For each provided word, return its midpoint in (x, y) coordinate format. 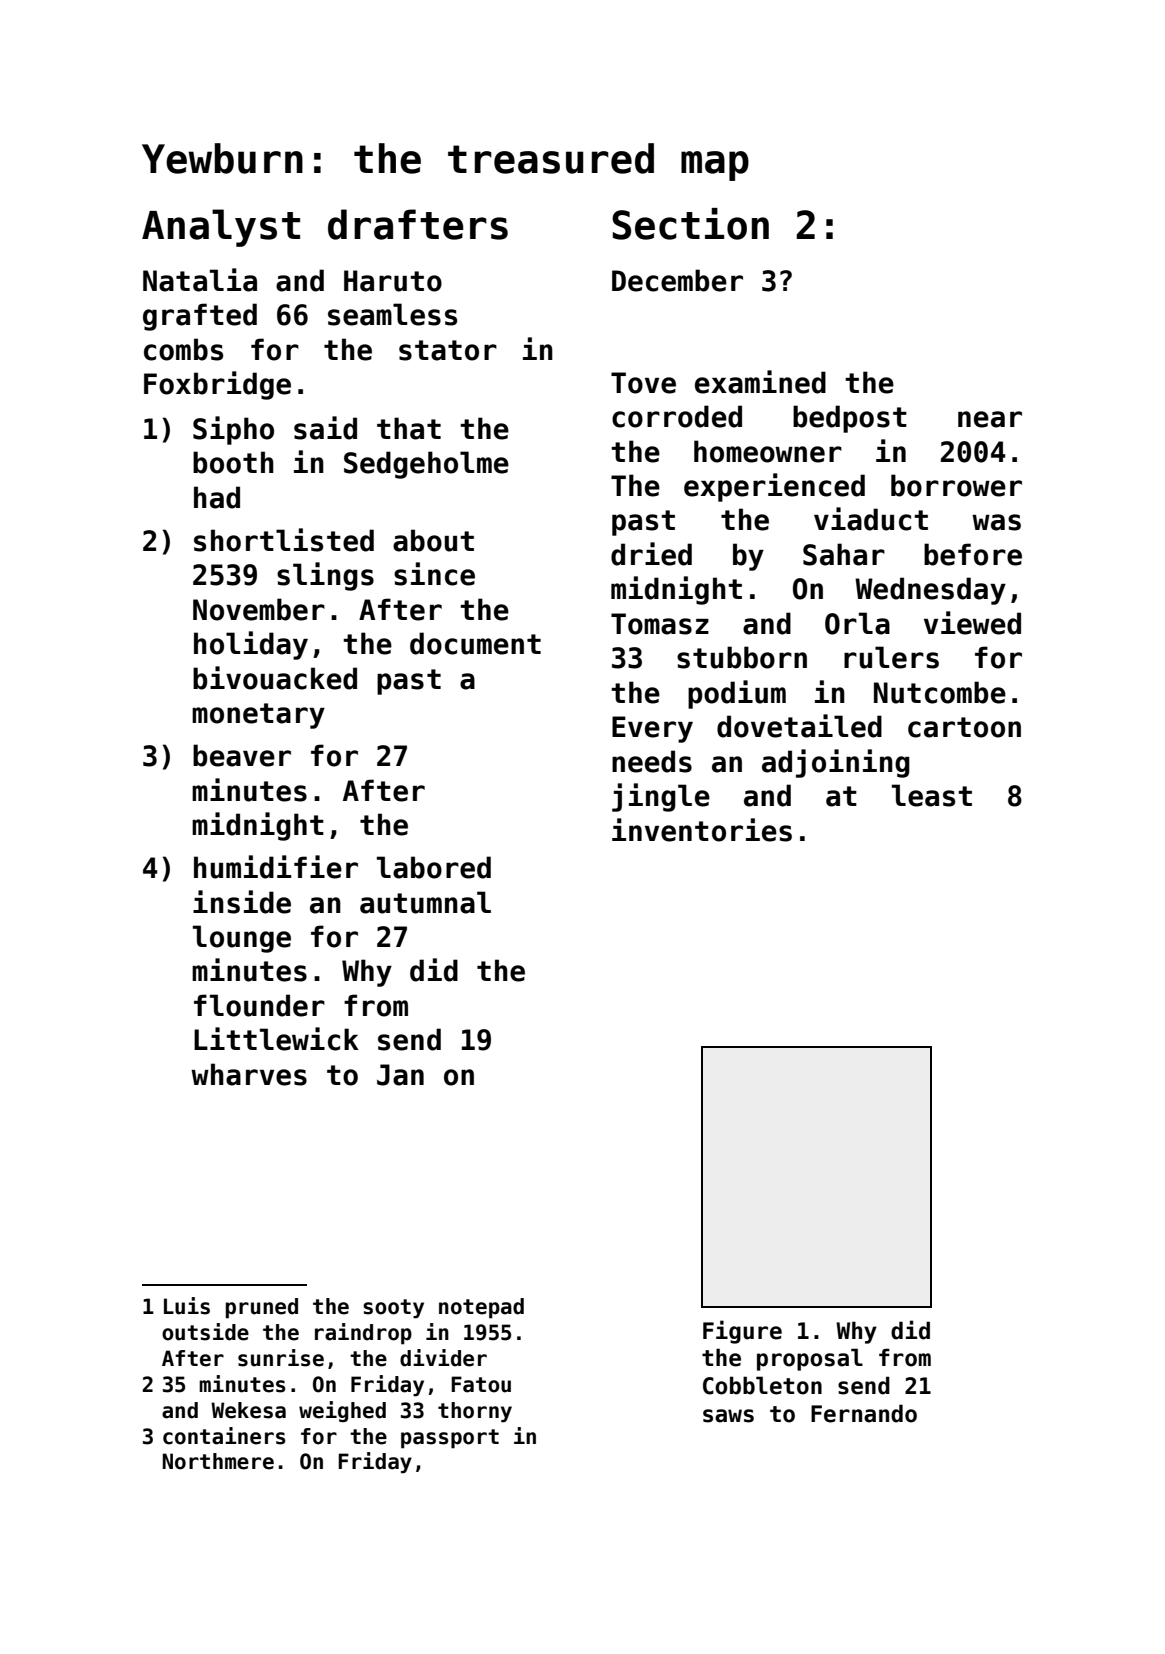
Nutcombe (940, 692)
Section (690, 224)
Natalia (200, 280)
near (990, 419)
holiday (251, 645)
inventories (702, 830)
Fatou (481, 1384)
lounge (242, 939)
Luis (187, 1306)
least (932, 795)
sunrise (281, 1358)
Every (652, 729)
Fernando (864, 1413)
